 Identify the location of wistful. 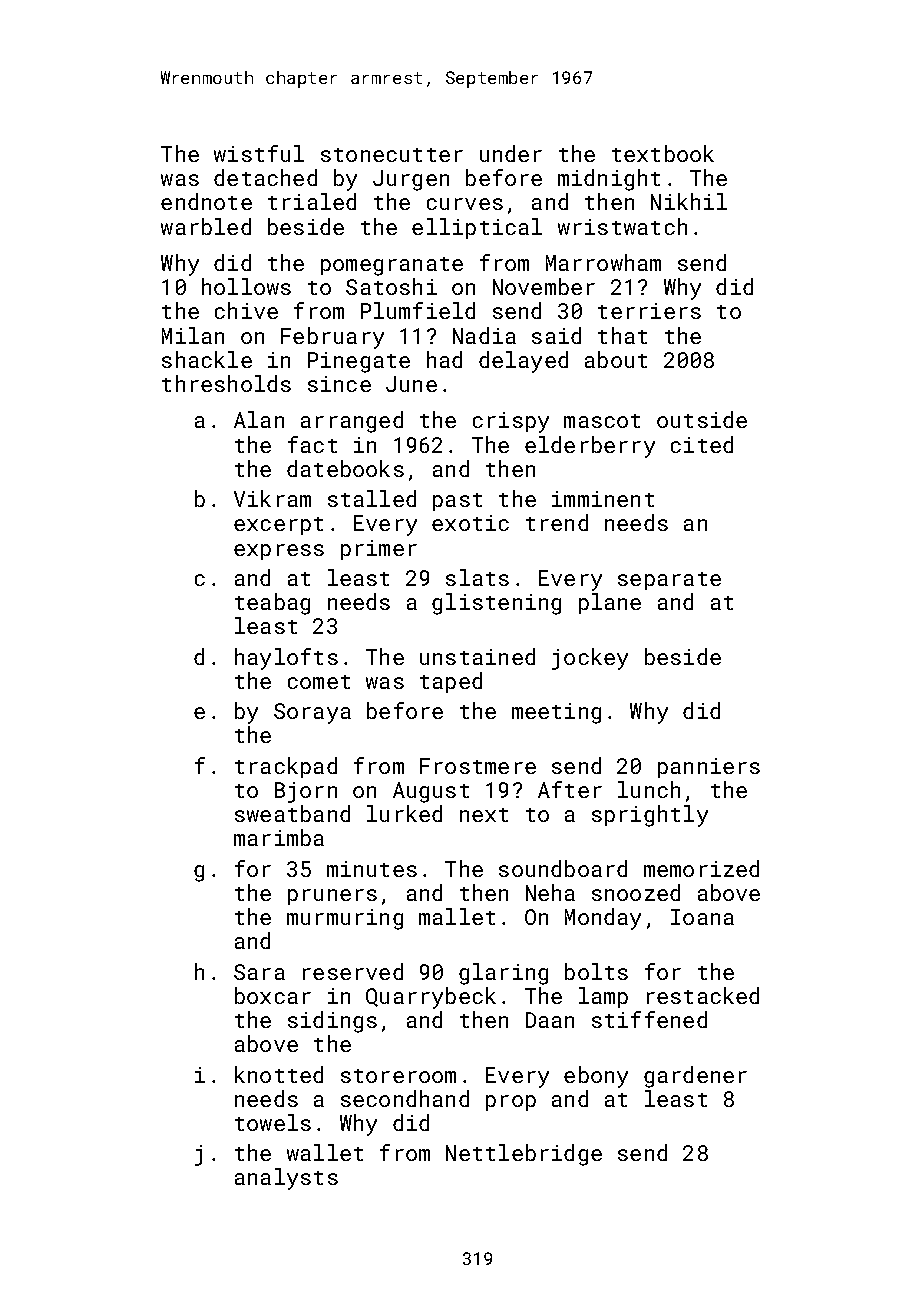
(259, 153).
